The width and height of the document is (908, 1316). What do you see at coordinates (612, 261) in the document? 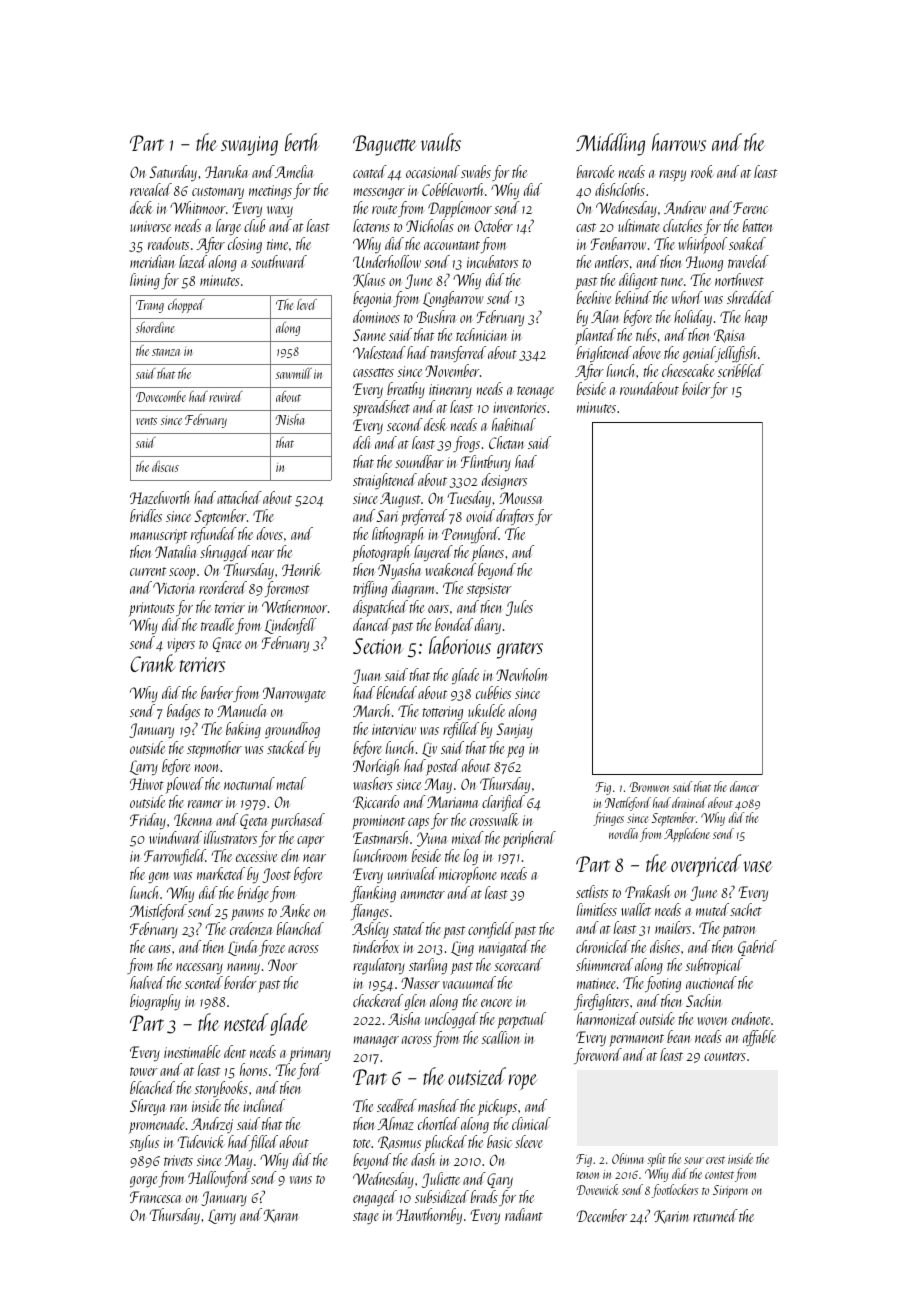
I see `antlers` at bounding box center [612, 261].
